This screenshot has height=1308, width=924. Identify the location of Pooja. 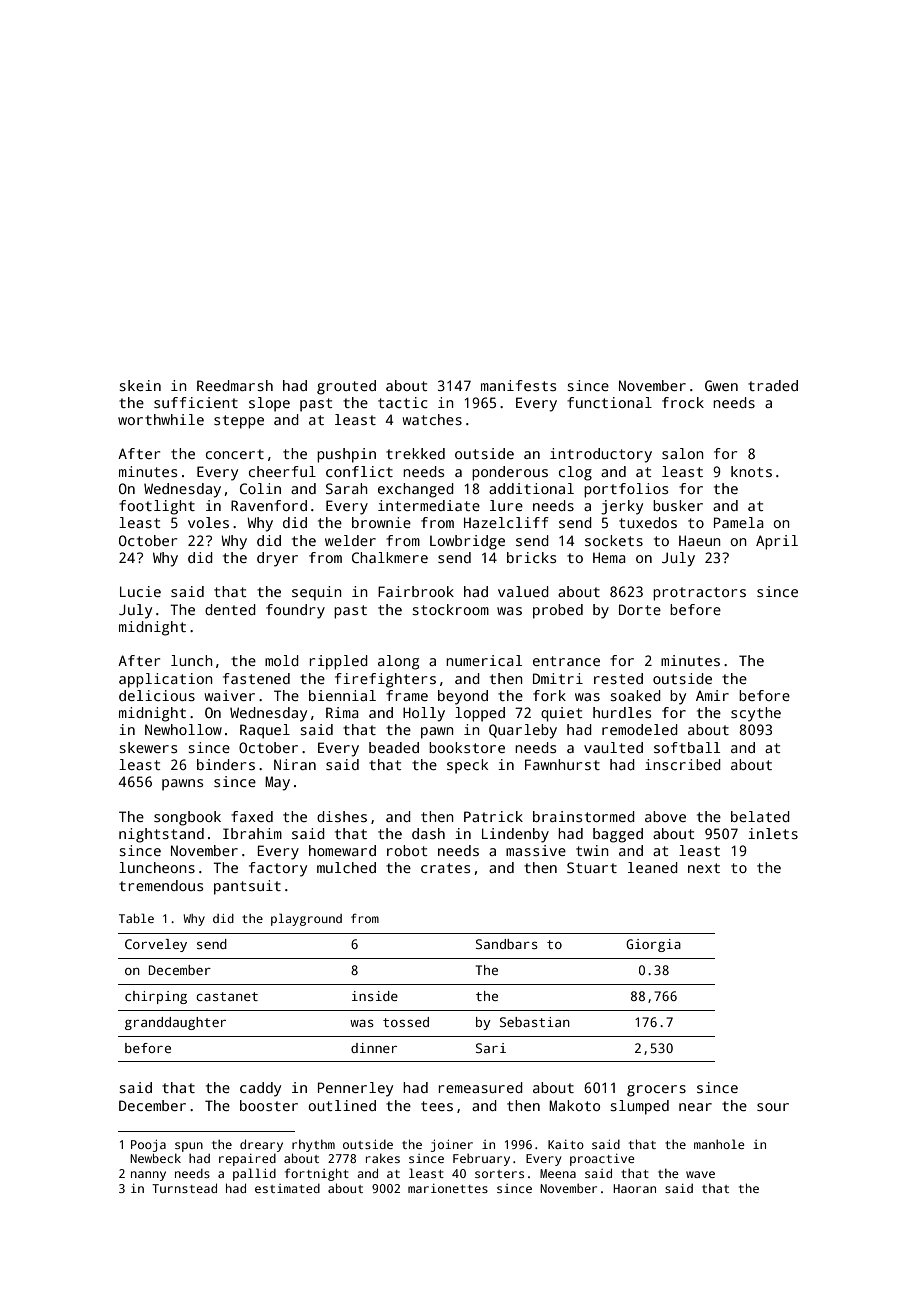
(148, 1146).
